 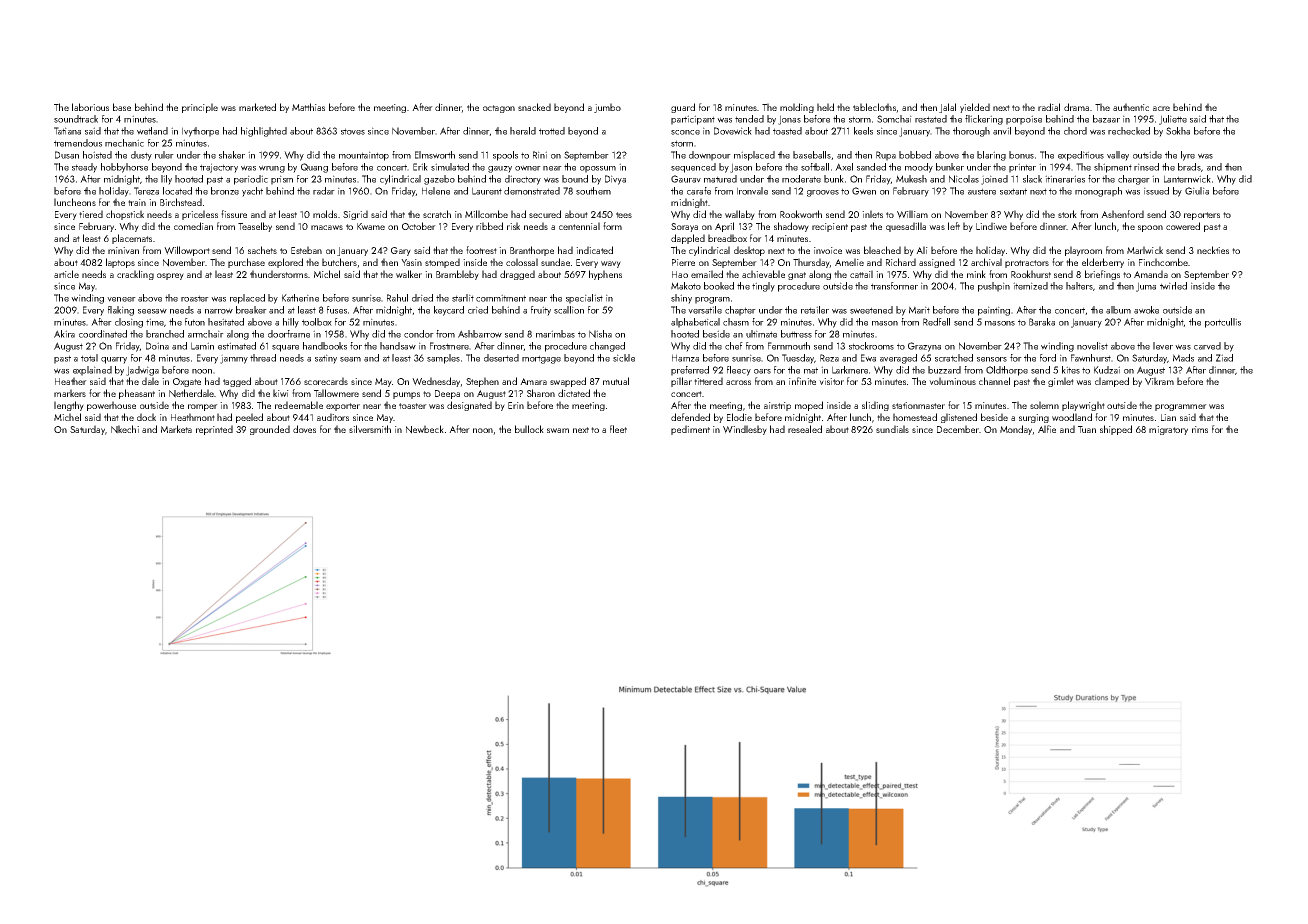 I want to click on reporters, so click(x=1202, y=216).
